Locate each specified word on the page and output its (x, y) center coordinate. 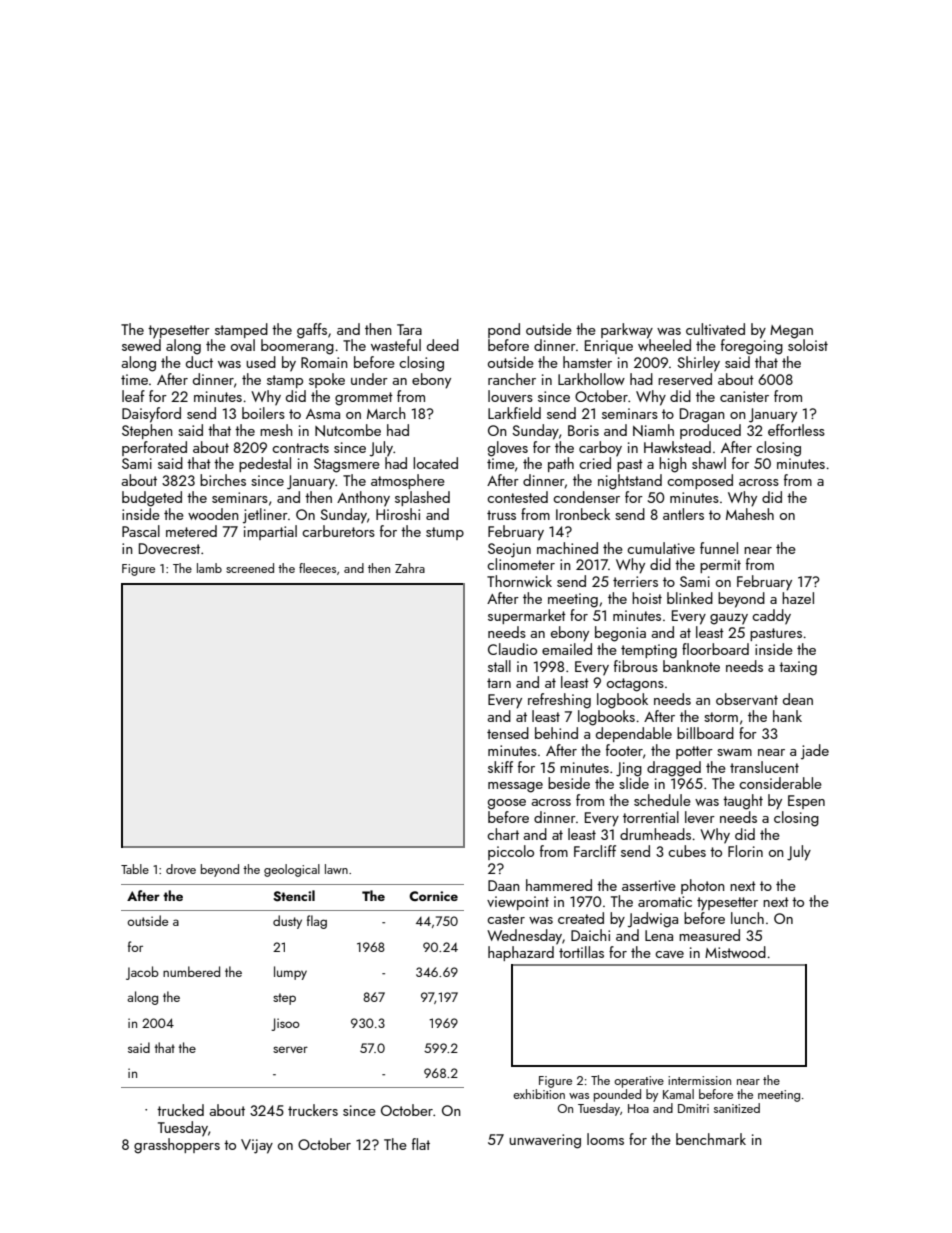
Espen (806, 802)
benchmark (711, 1139)
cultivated (715, 329)
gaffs (312, 331)
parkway (627, 331)
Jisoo (285, 1024)
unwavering (545, 1141)
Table (135, 869)
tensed (508, 733)
